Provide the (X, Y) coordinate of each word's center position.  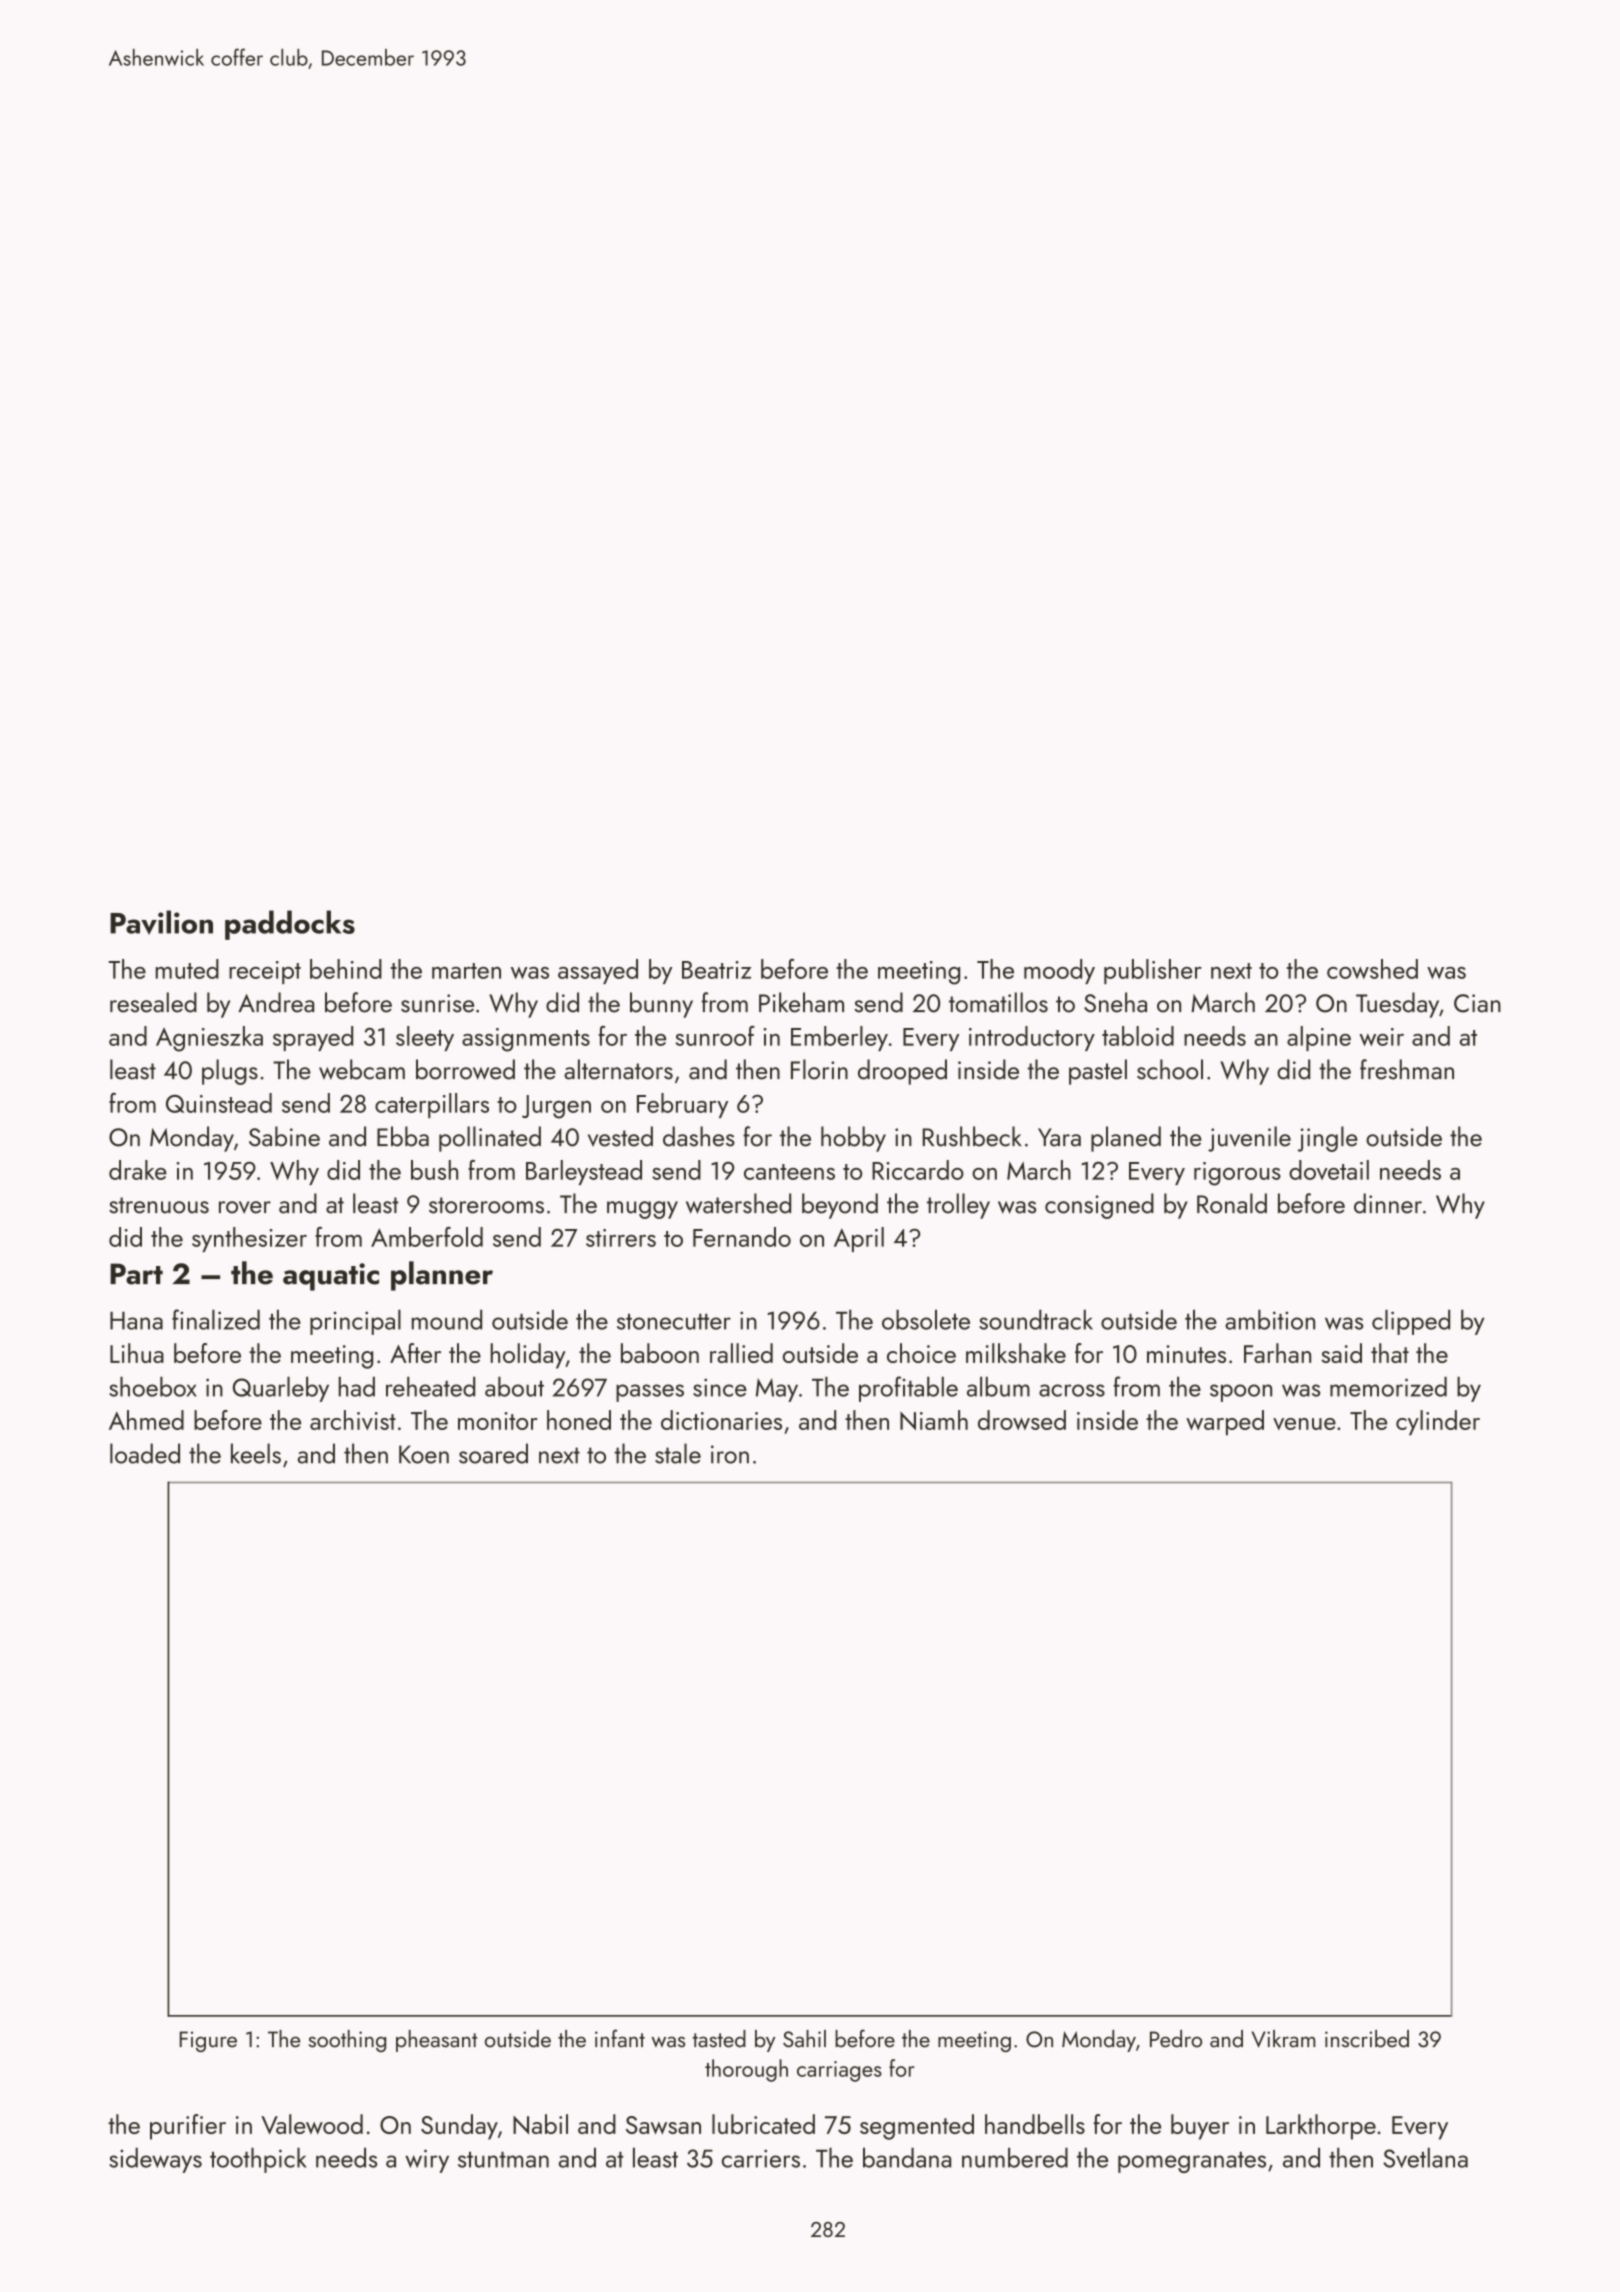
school (1170, 1069)
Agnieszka (209, 1039)
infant (620, 2038)
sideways (155, 2160)
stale (678, 1453)
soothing (347, 2041)
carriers (761, 2158)
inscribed (1367, 2039)
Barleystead (584, 1172)
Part (136, 1274)
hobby (853, 1139)
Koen (424, 1454)
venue (1304, 1424)
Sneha (1115, 1002)
